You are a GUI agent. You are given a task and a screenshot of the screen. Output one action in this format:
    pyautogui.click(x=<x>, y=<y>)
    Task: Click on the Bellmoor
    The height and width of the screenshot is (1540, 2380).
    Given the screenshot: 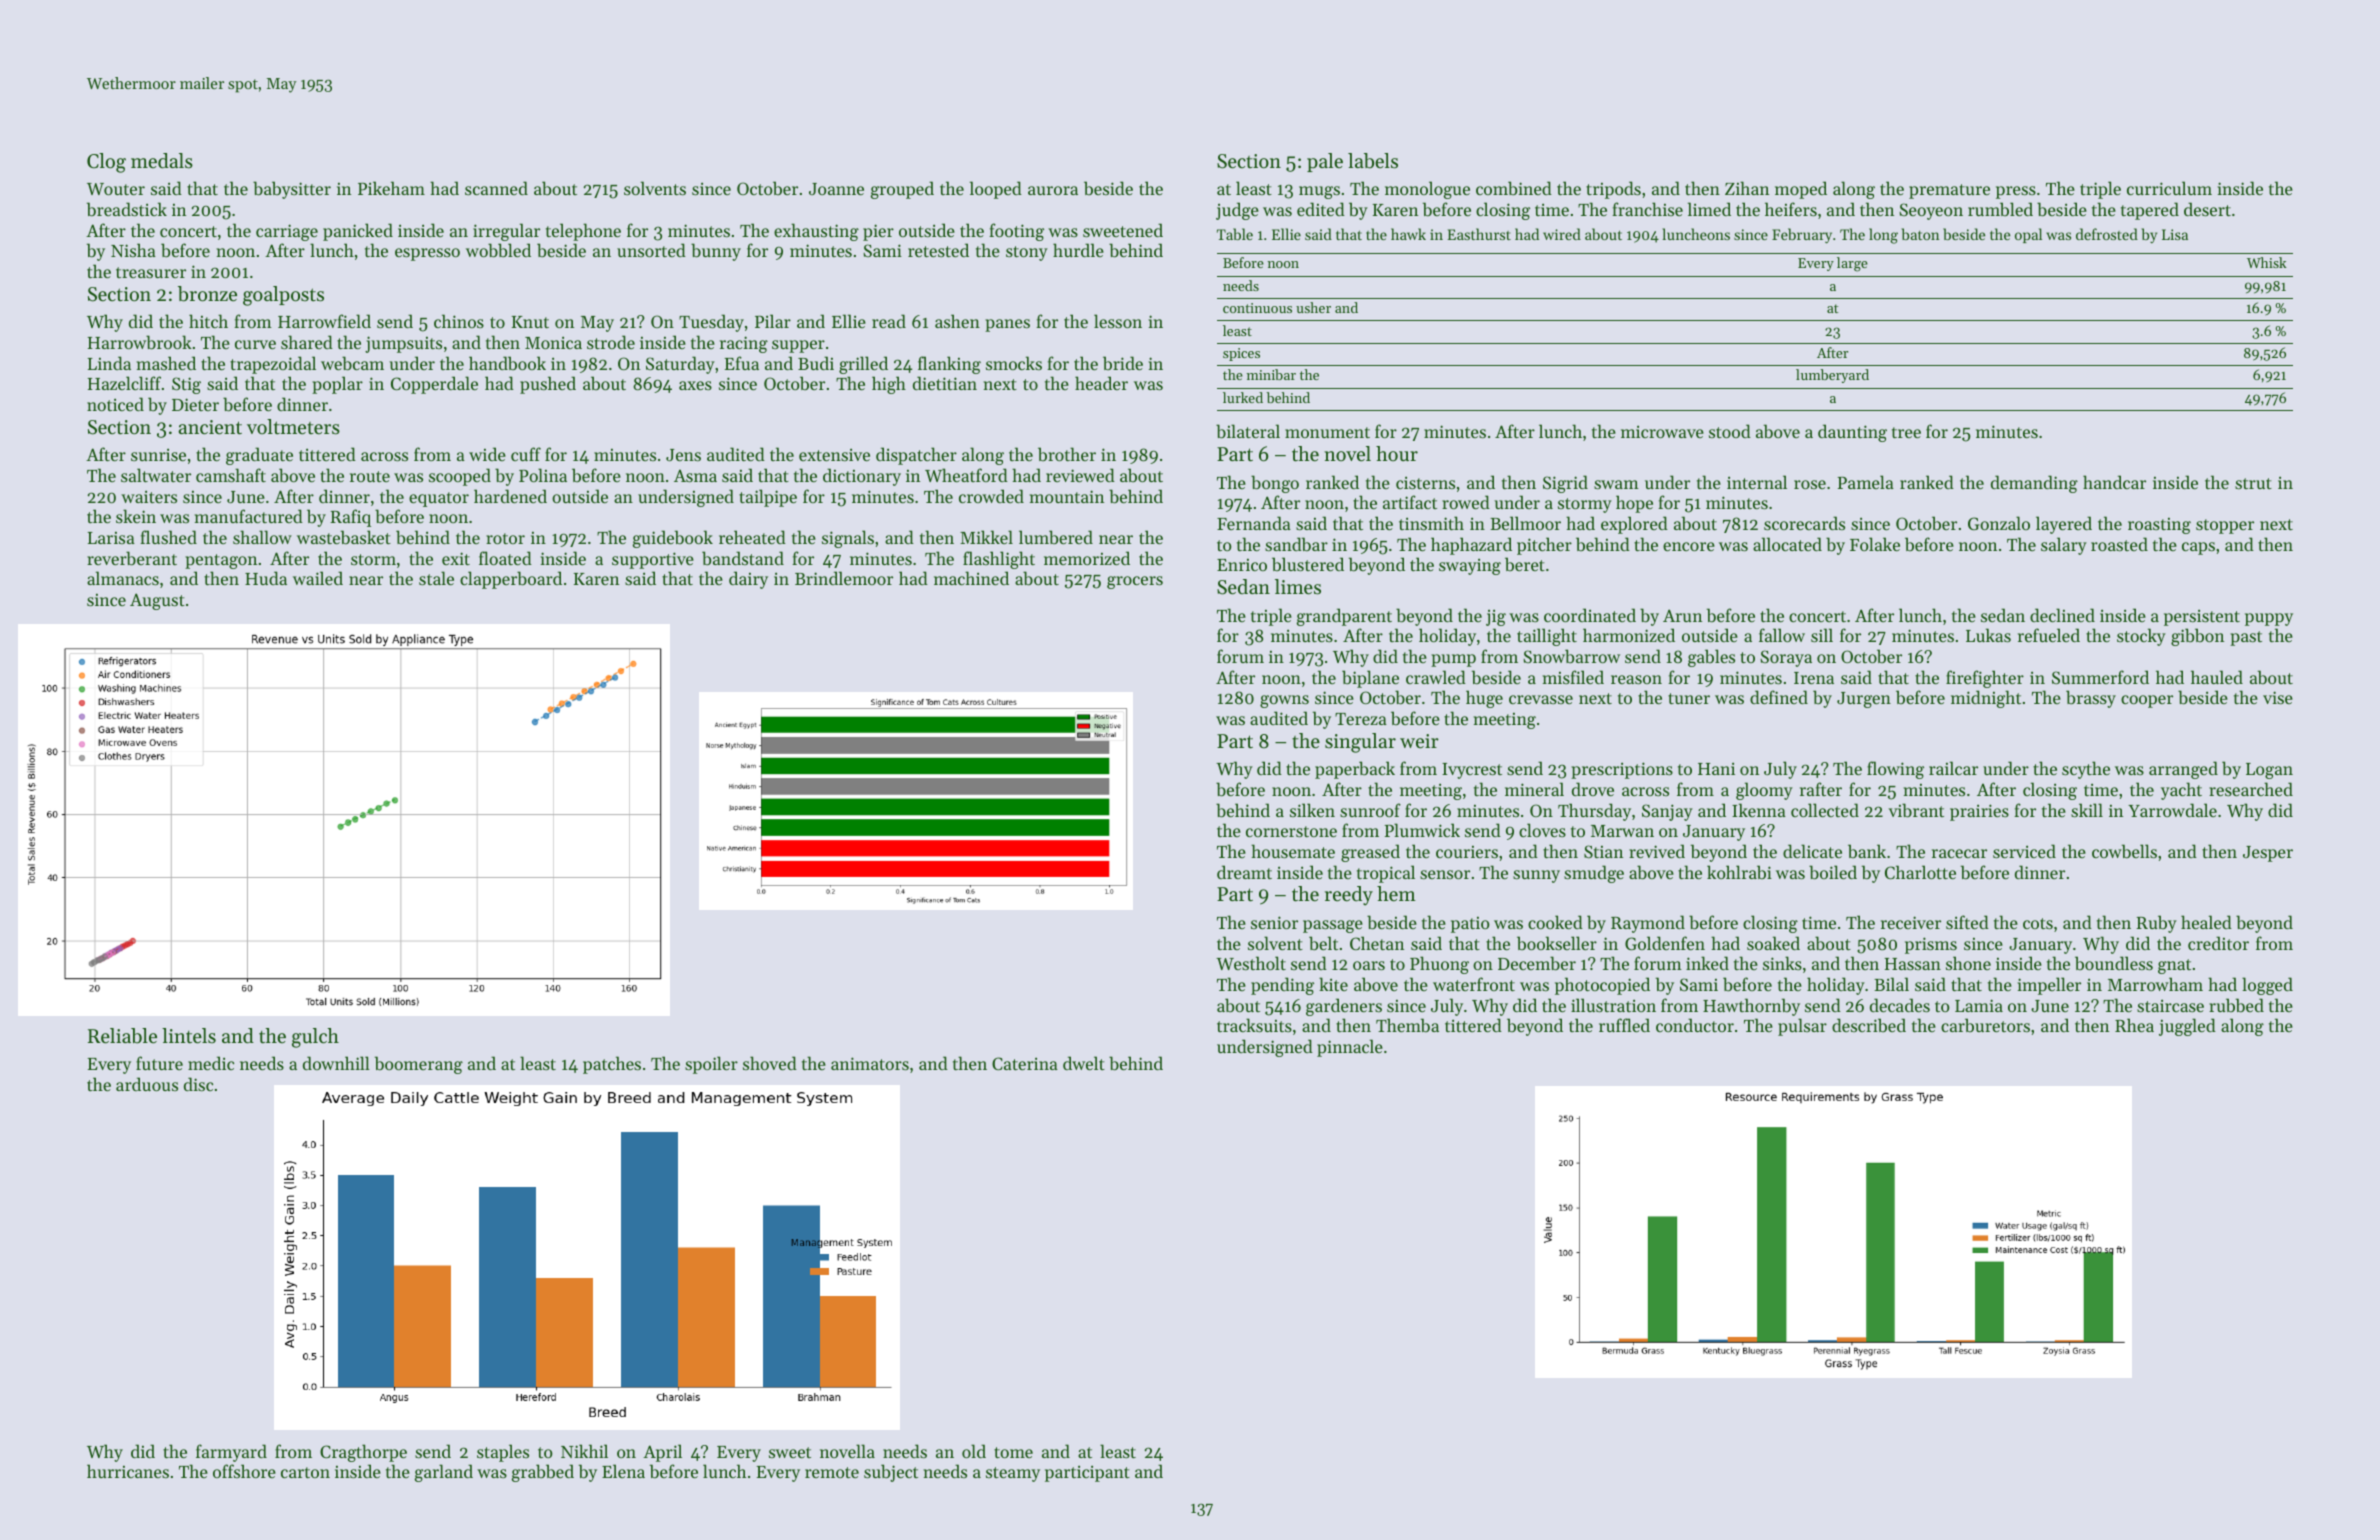 What is the action you would take?
    pyautogui.click(x=1525, y=523)
